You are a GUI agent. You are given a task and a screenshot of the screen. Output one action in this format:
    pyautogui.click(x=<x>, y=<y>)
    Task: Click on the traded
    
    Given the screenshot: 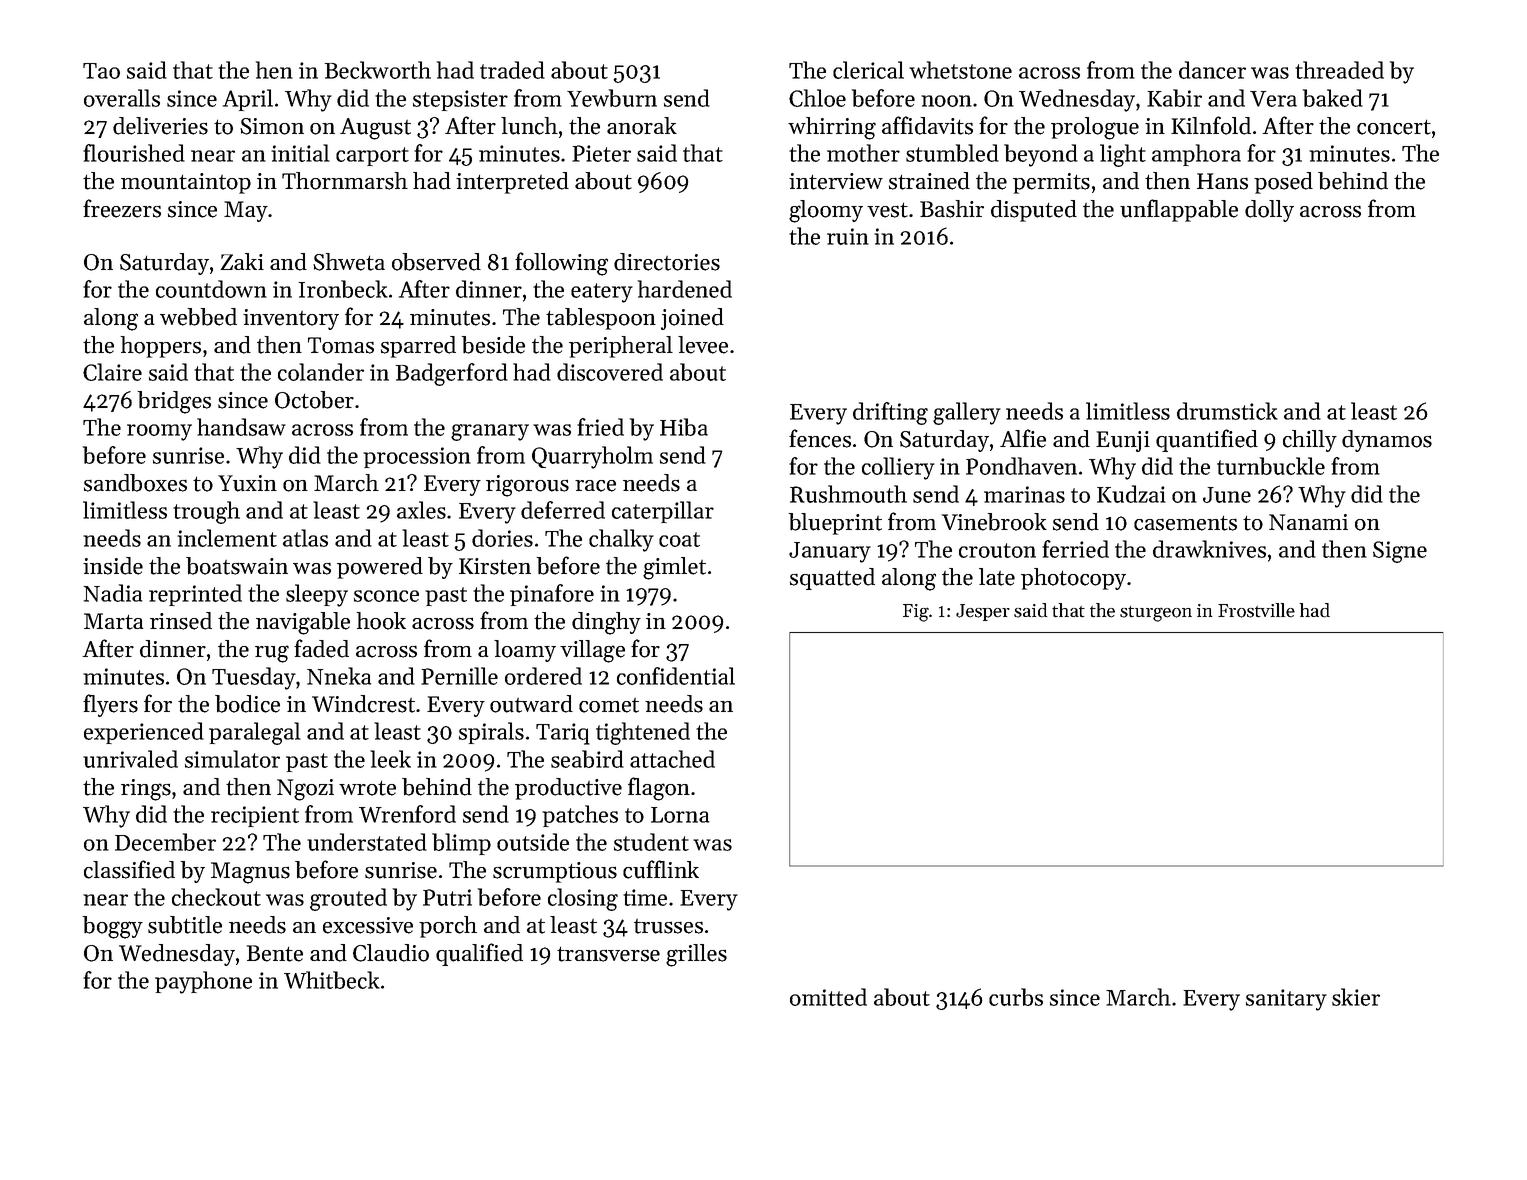 What is the action you would take?
    pyautogui.click(x=512, y=70)
